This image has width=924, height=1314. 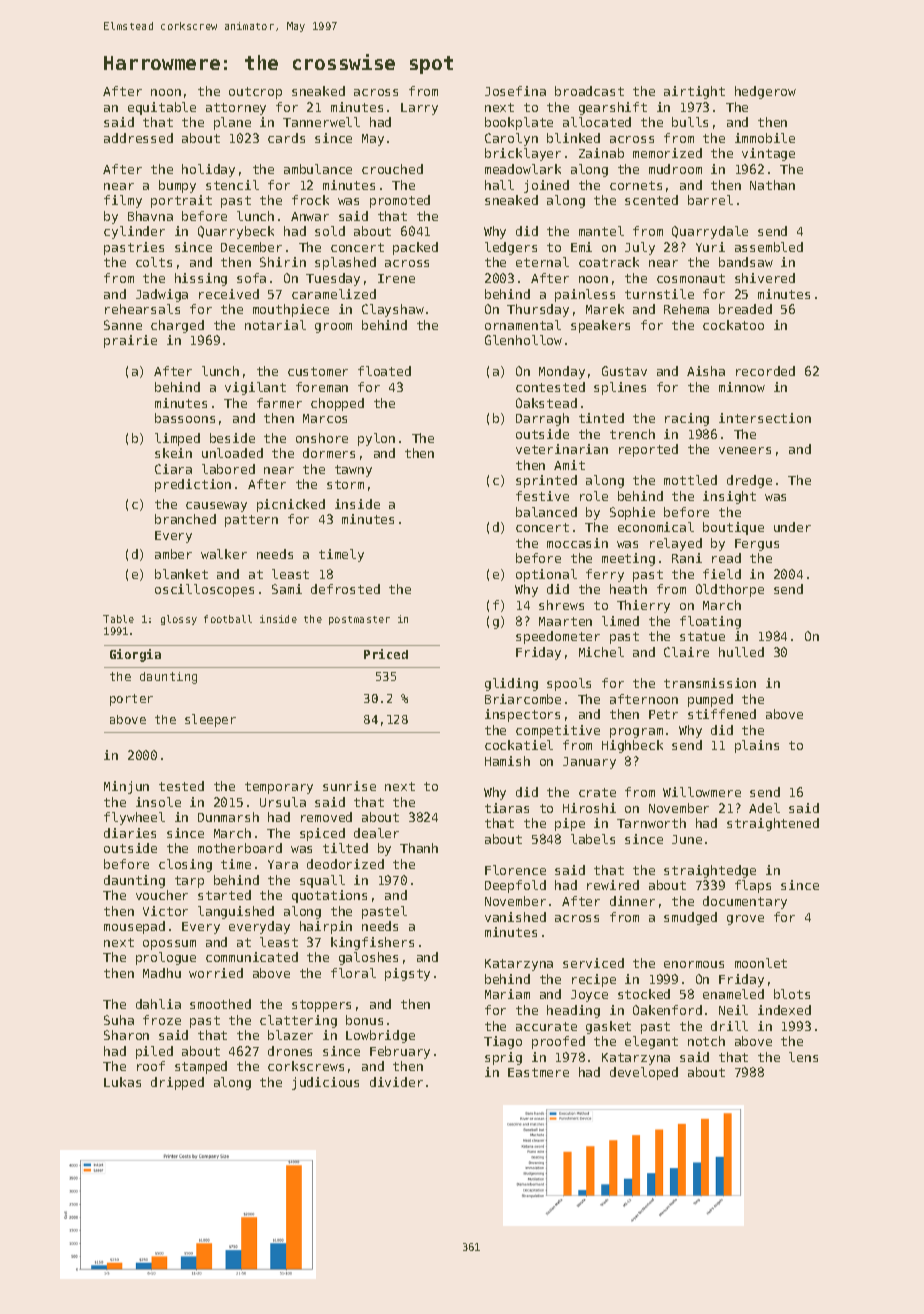 What do you see at coordinates (122, 1082) in the image?
I see `Lukas` at bounding box center [122, 1082].
